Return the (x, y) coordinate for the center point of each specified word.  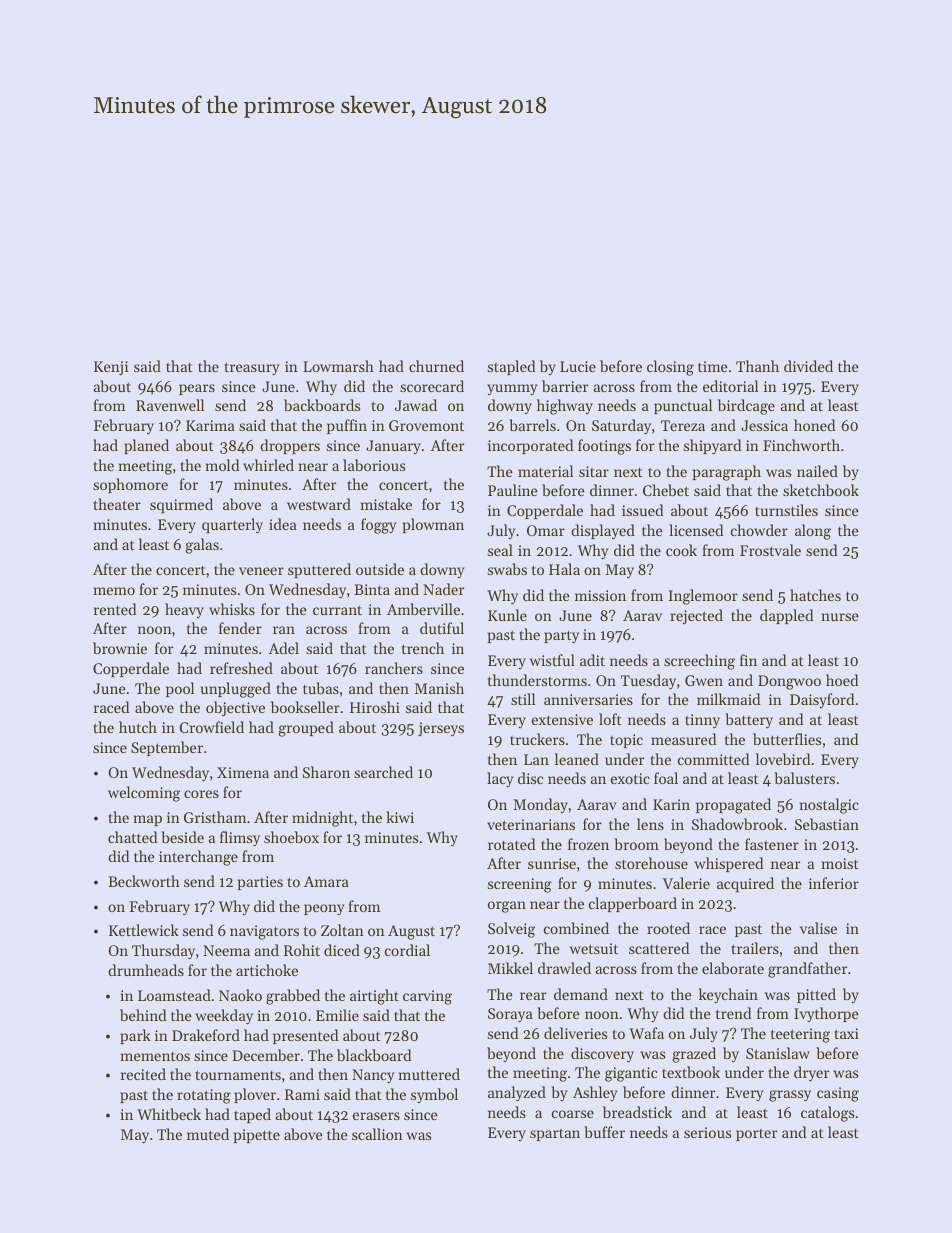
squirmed (181, 506)
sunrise (552, 863)
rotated (511, 844)
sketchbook (821, 490)
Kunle (507, 615)
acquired (745, 885)
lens (650, 824)
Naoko (240, 995)
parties (260, 883)
